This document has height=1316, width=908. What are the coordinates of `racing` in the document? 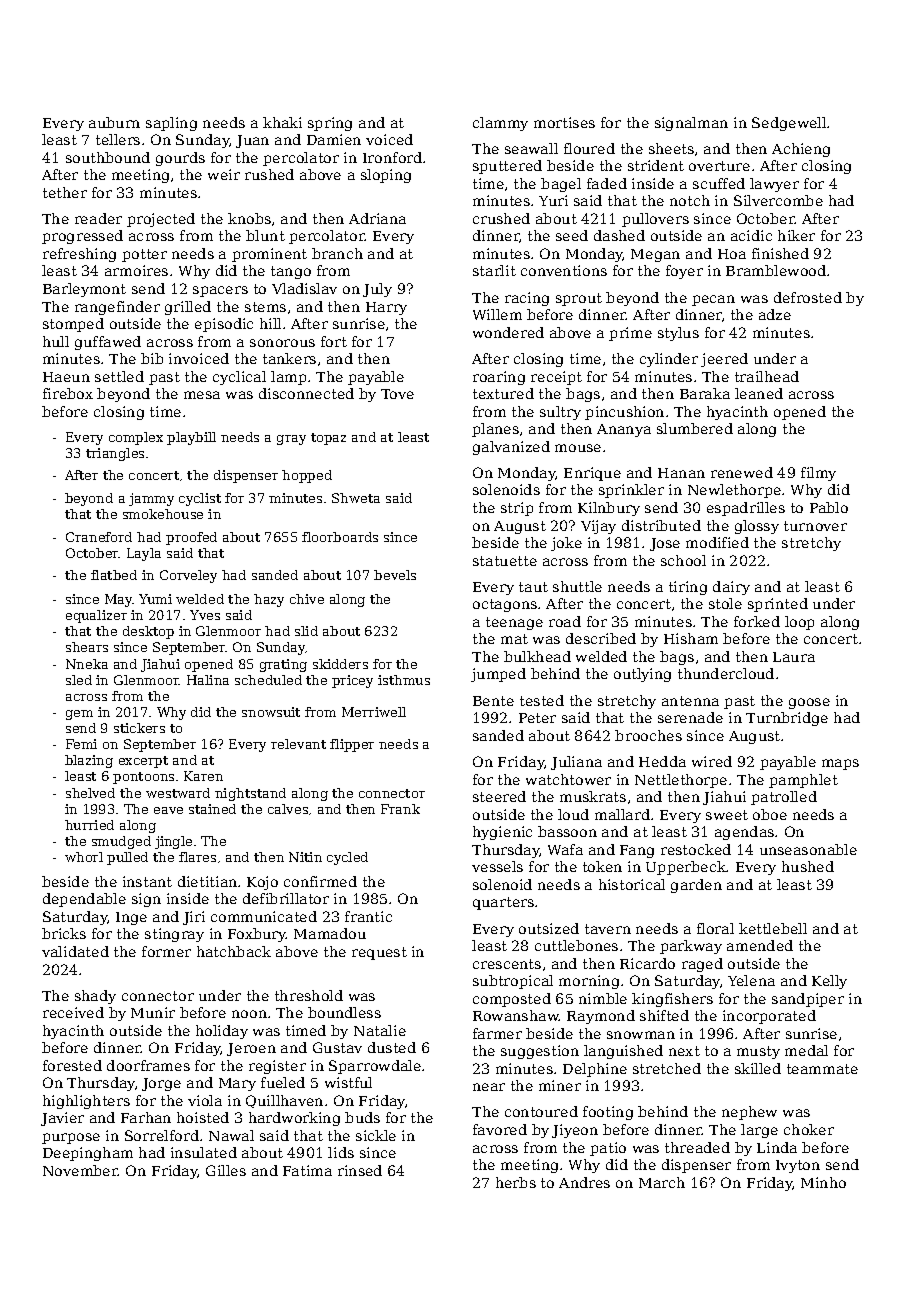 It's located at (527, 299).
